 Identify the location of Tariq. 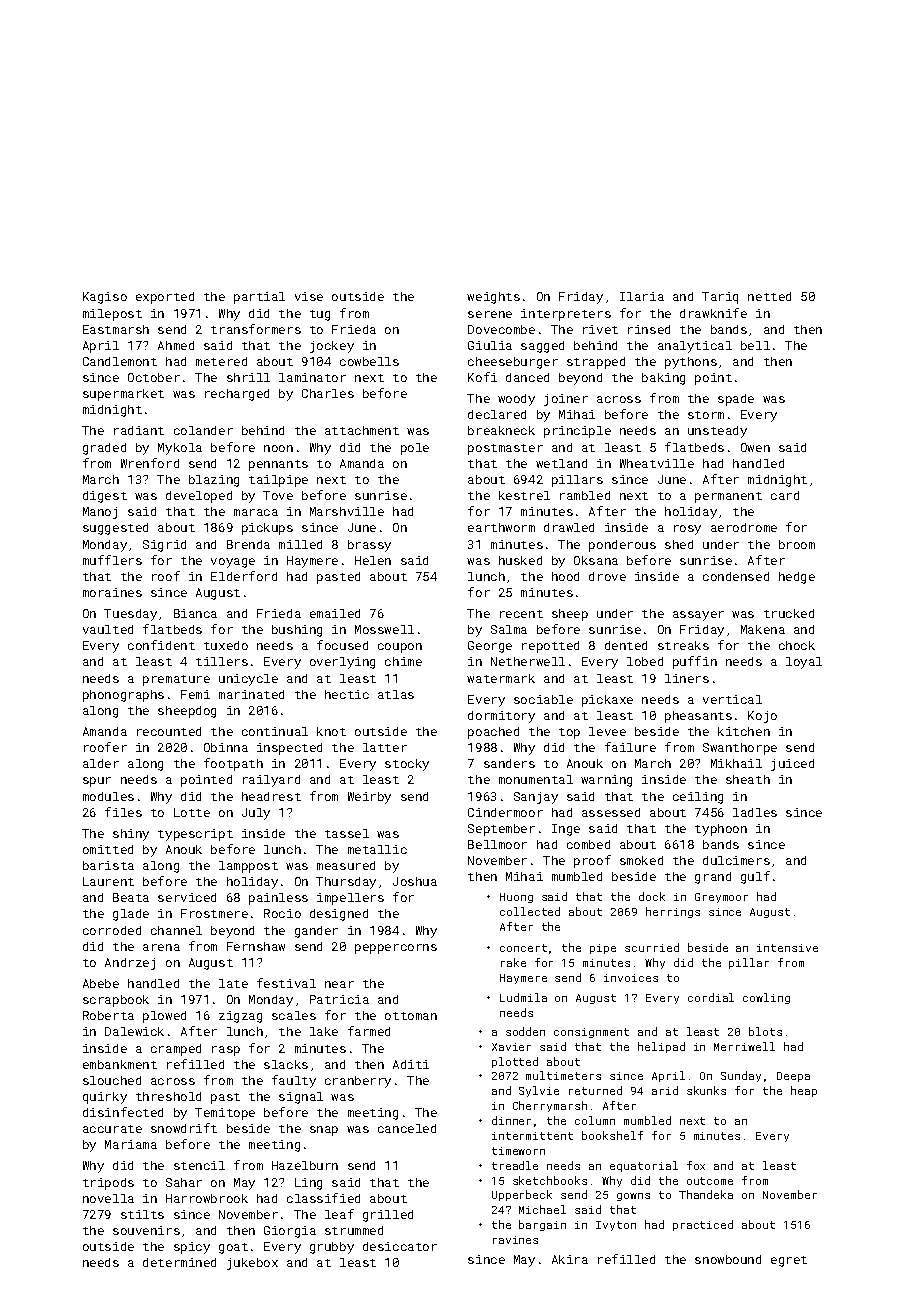
(720, 298).
